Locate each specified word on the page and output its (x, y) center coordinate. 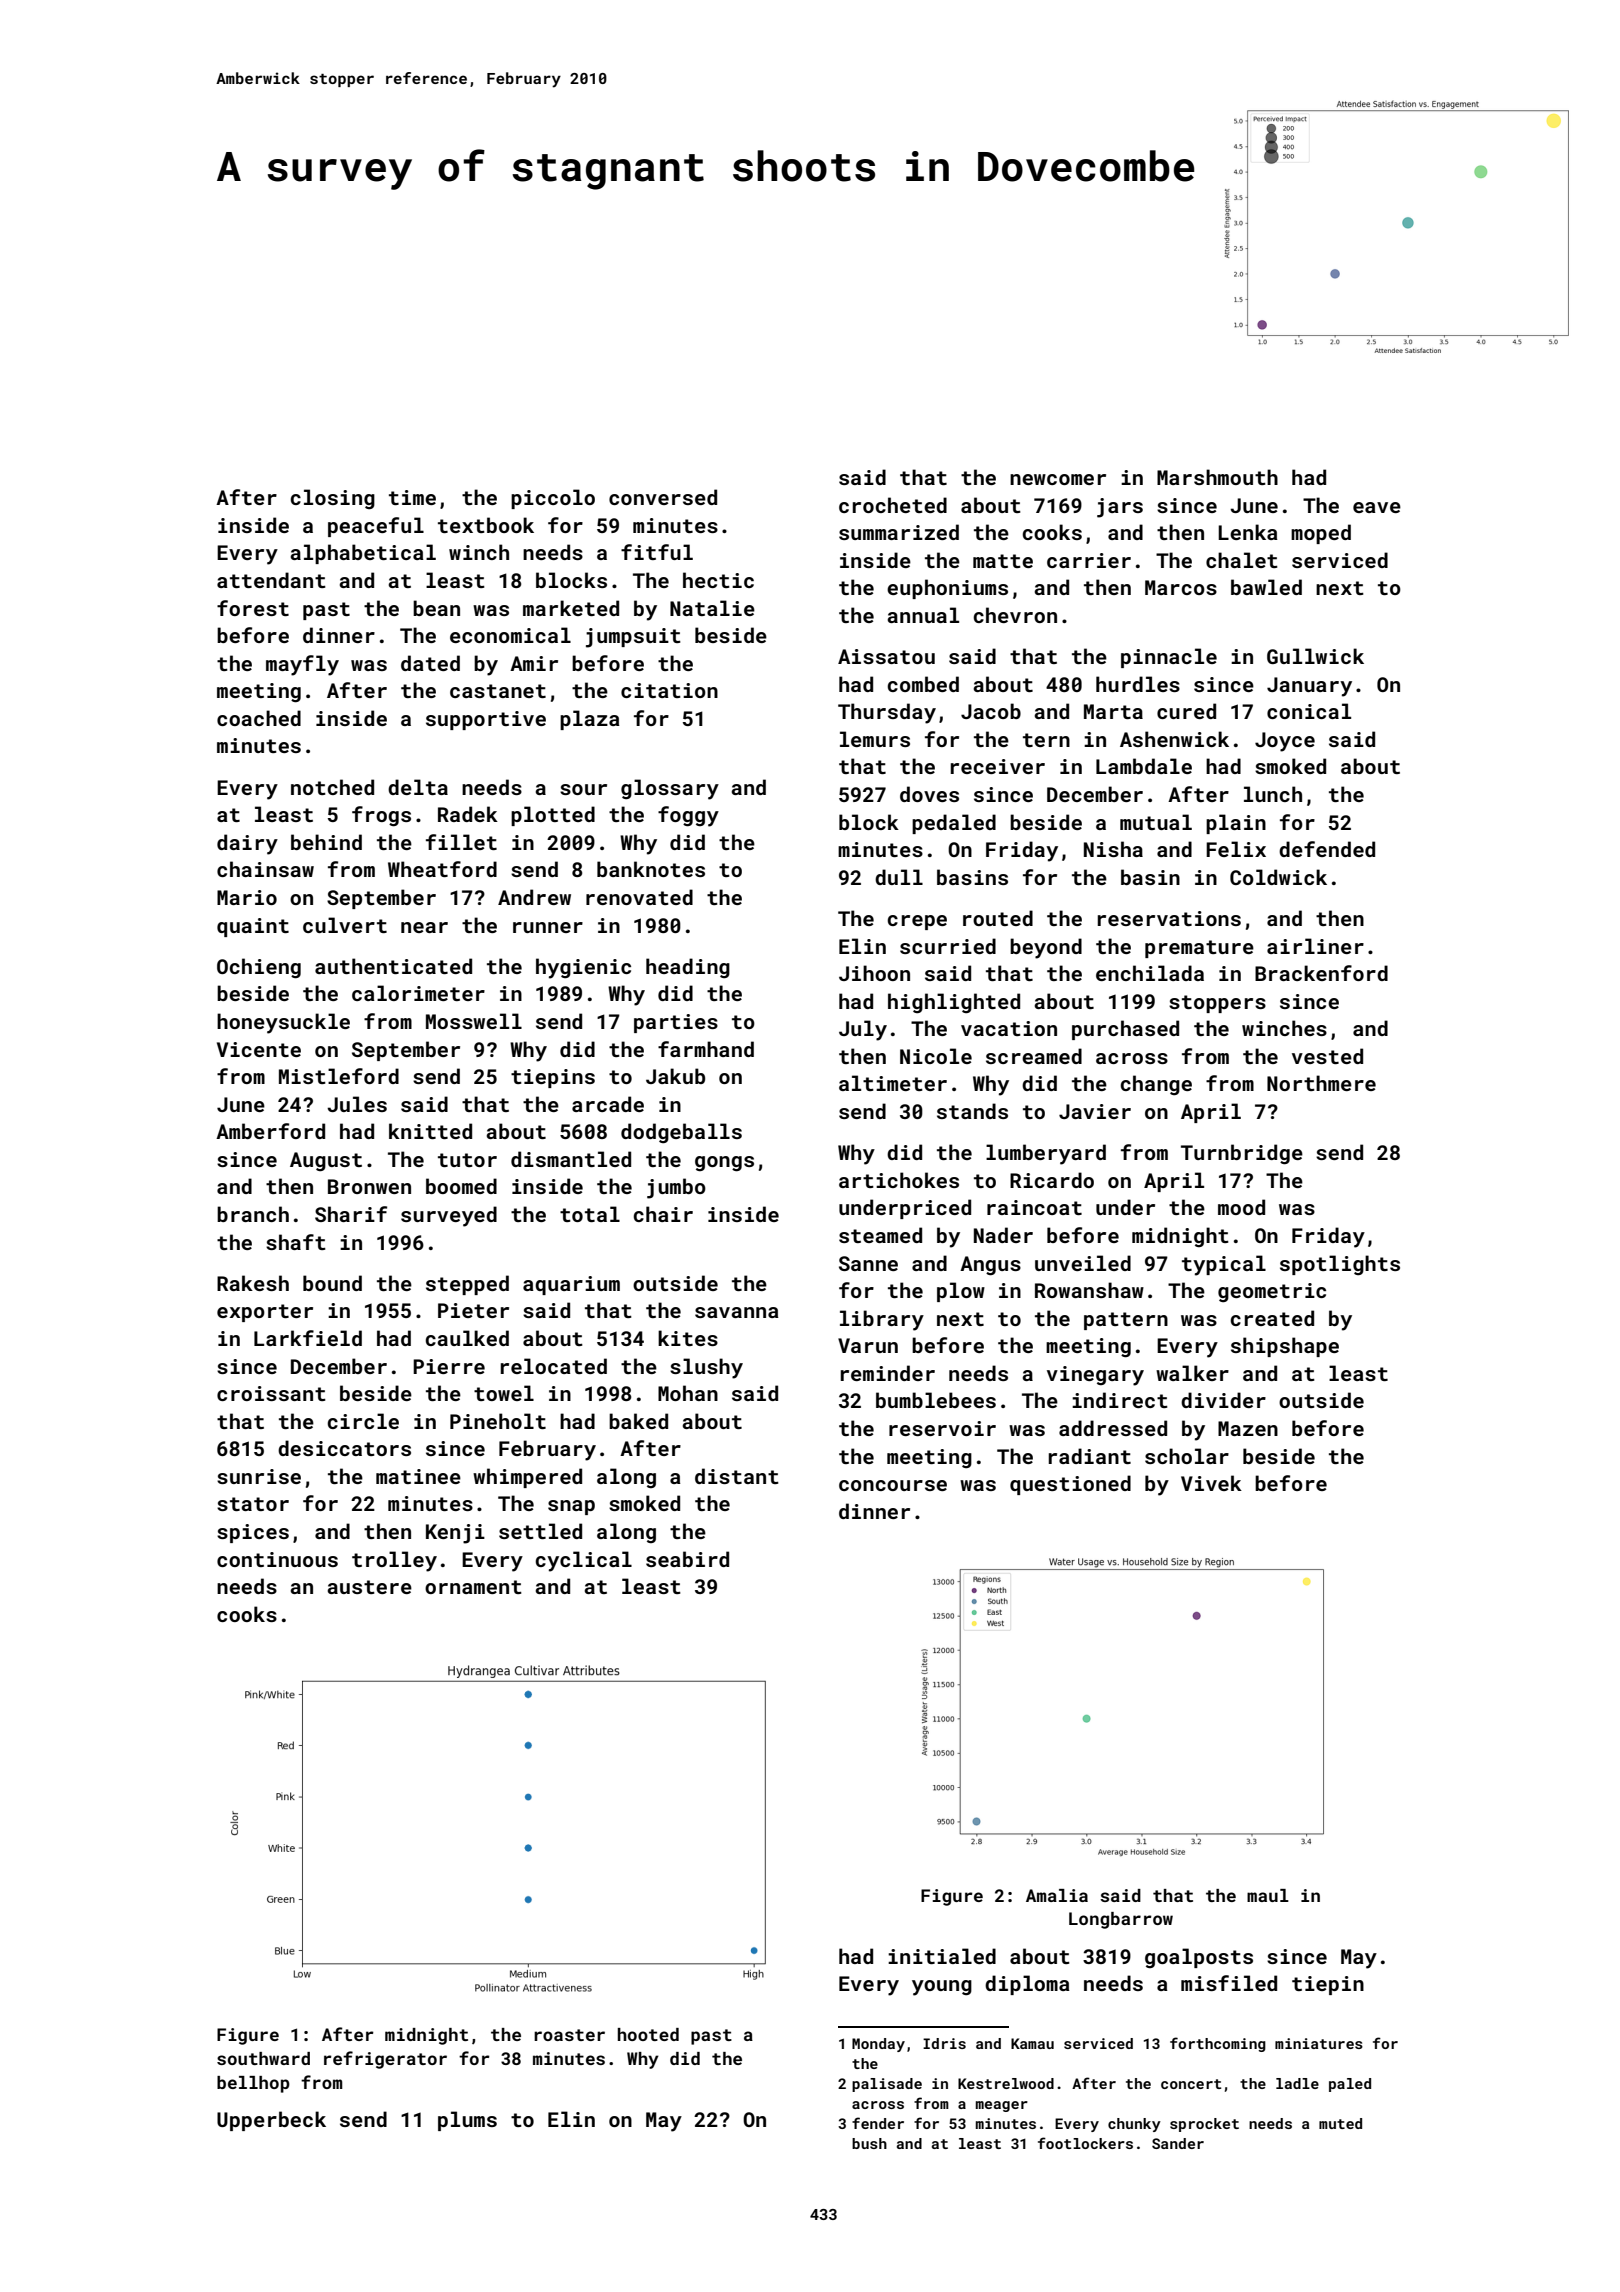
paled (1350, 2085)
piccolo (553, 499)
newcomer (1058, 479)
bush (869, 2143)
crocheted (893, 505)
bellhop (253, 2084)
